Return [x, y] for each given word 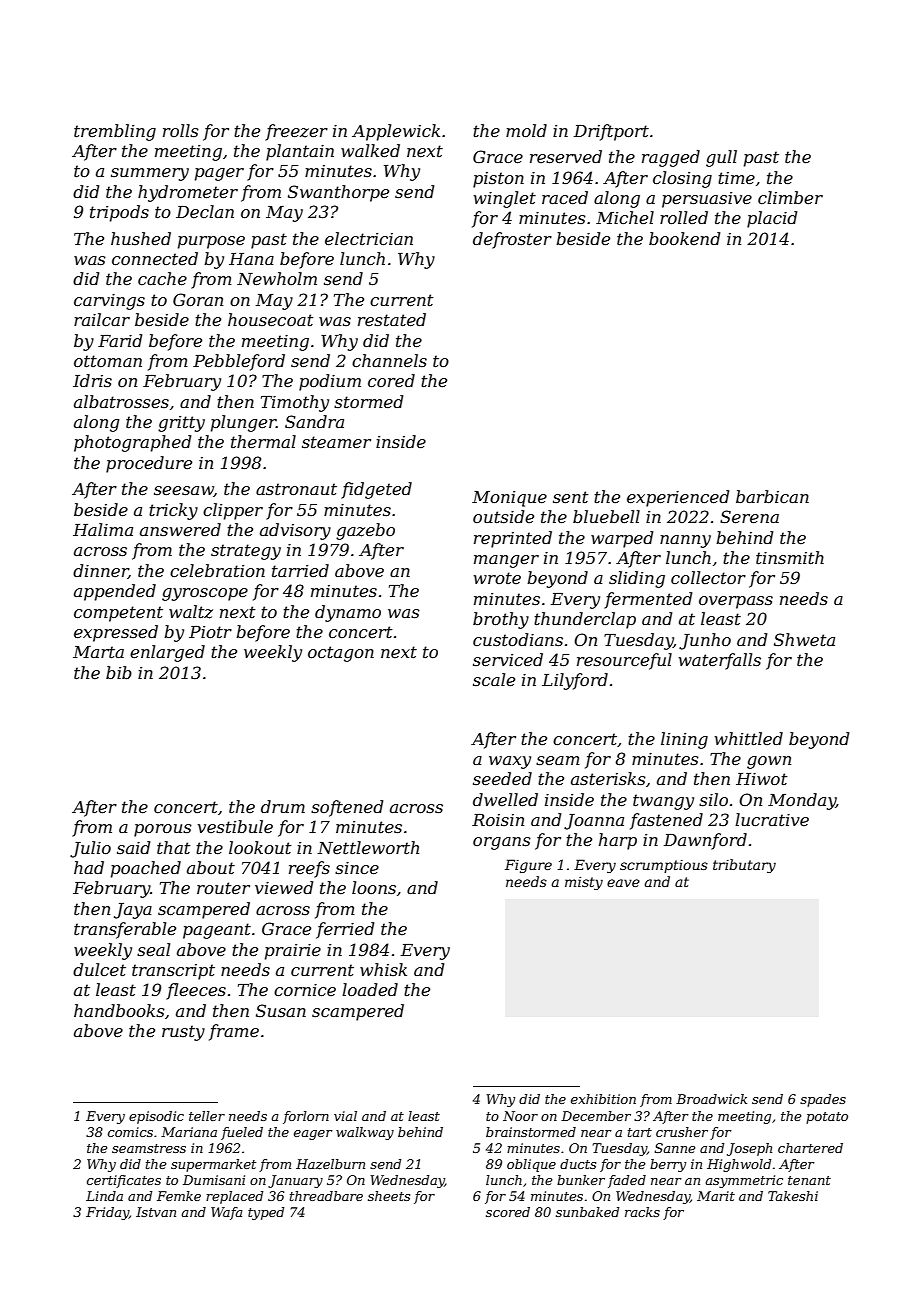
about [211, 867]
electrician [369, 238]
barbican [772, 496]
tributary [744, 866]
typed [266, 1213]
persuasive [707, 200]
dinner [100, 571]
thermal [263, 441]
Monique [509, 499]
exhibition [603, 1099]
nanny [685, 541]
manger [506, 561]
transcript [173, 972]
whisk [383, 969]
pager [219, 174]
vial [345, 1116]
